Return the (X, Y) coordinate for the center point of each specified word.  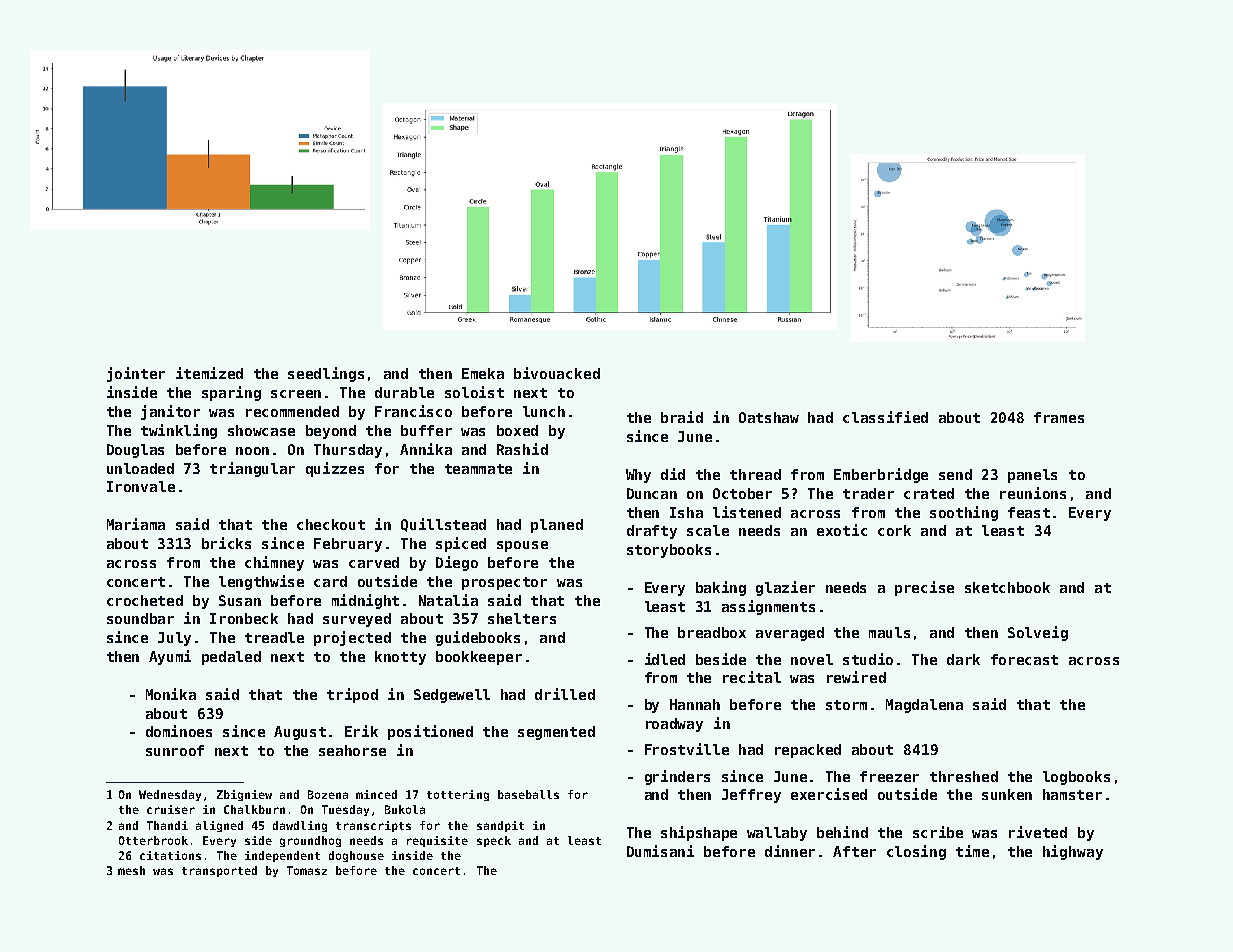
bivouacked (557, 373)
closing (916, 852)
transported (219, 871)
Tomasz (307, 870)
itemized (209, 373)
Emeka (483, 373)
